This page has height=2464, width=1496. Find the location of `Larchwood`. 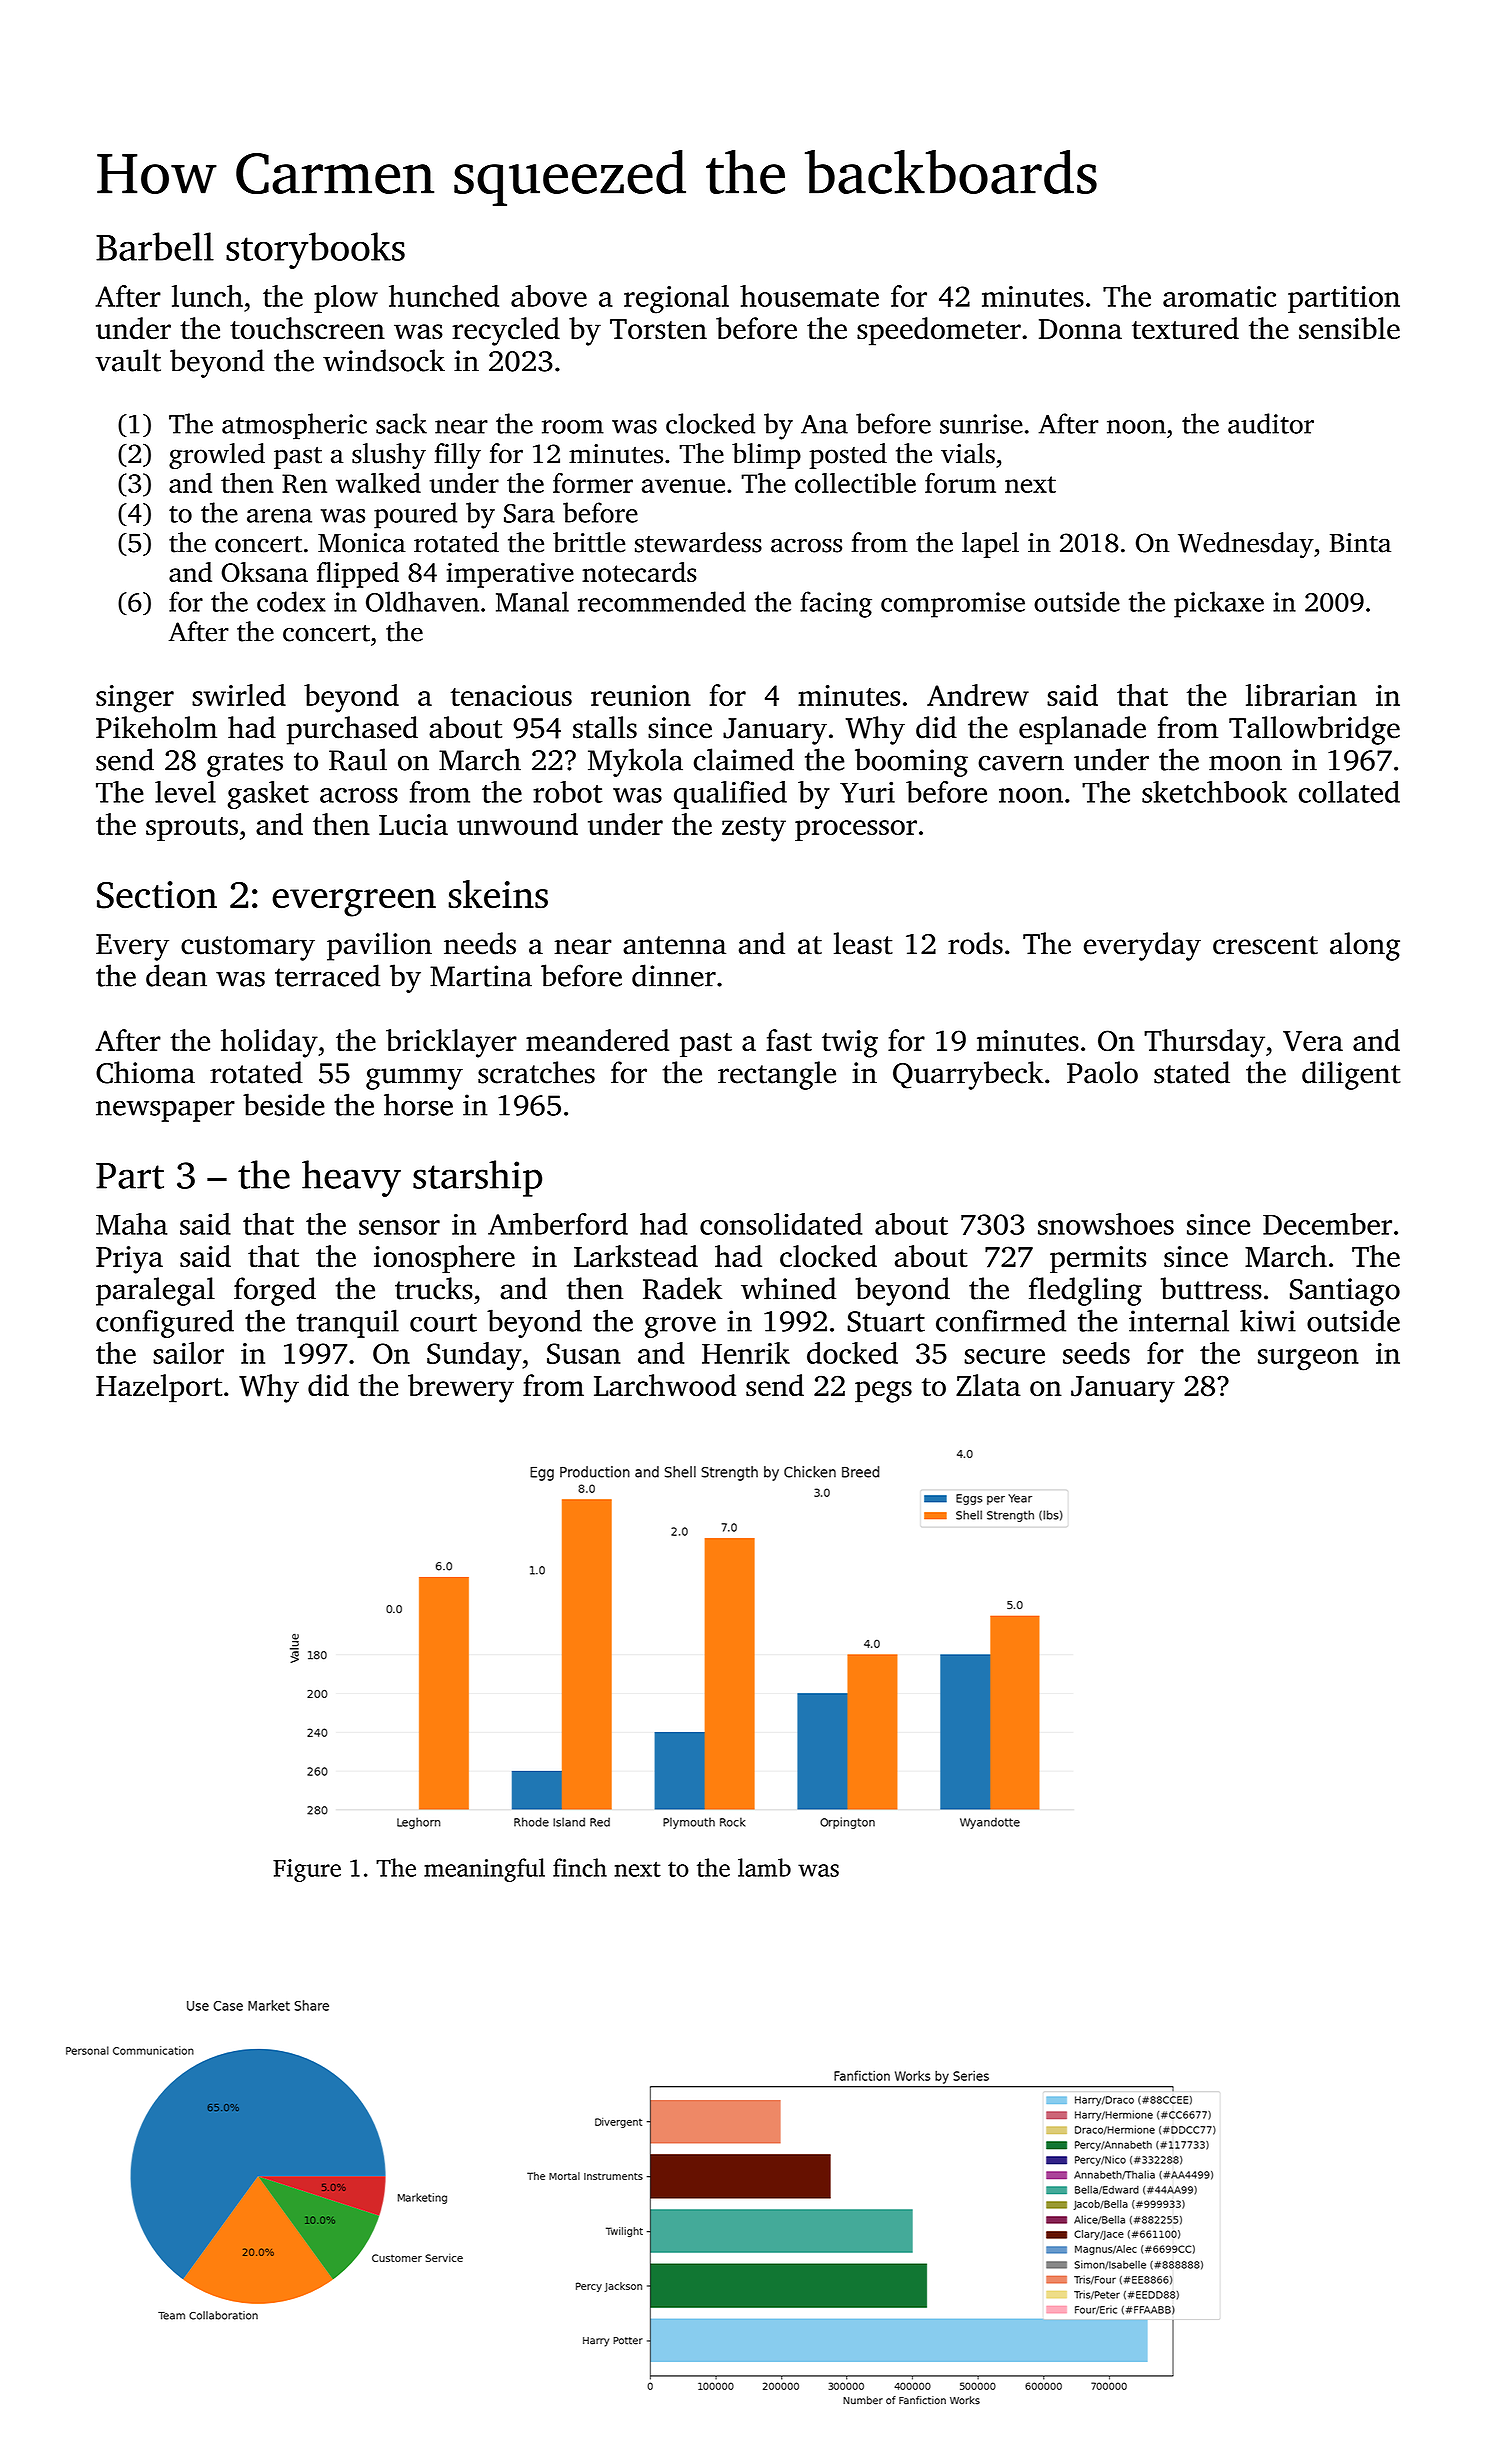

Larchwood is located at coordinates (665, 1385).
